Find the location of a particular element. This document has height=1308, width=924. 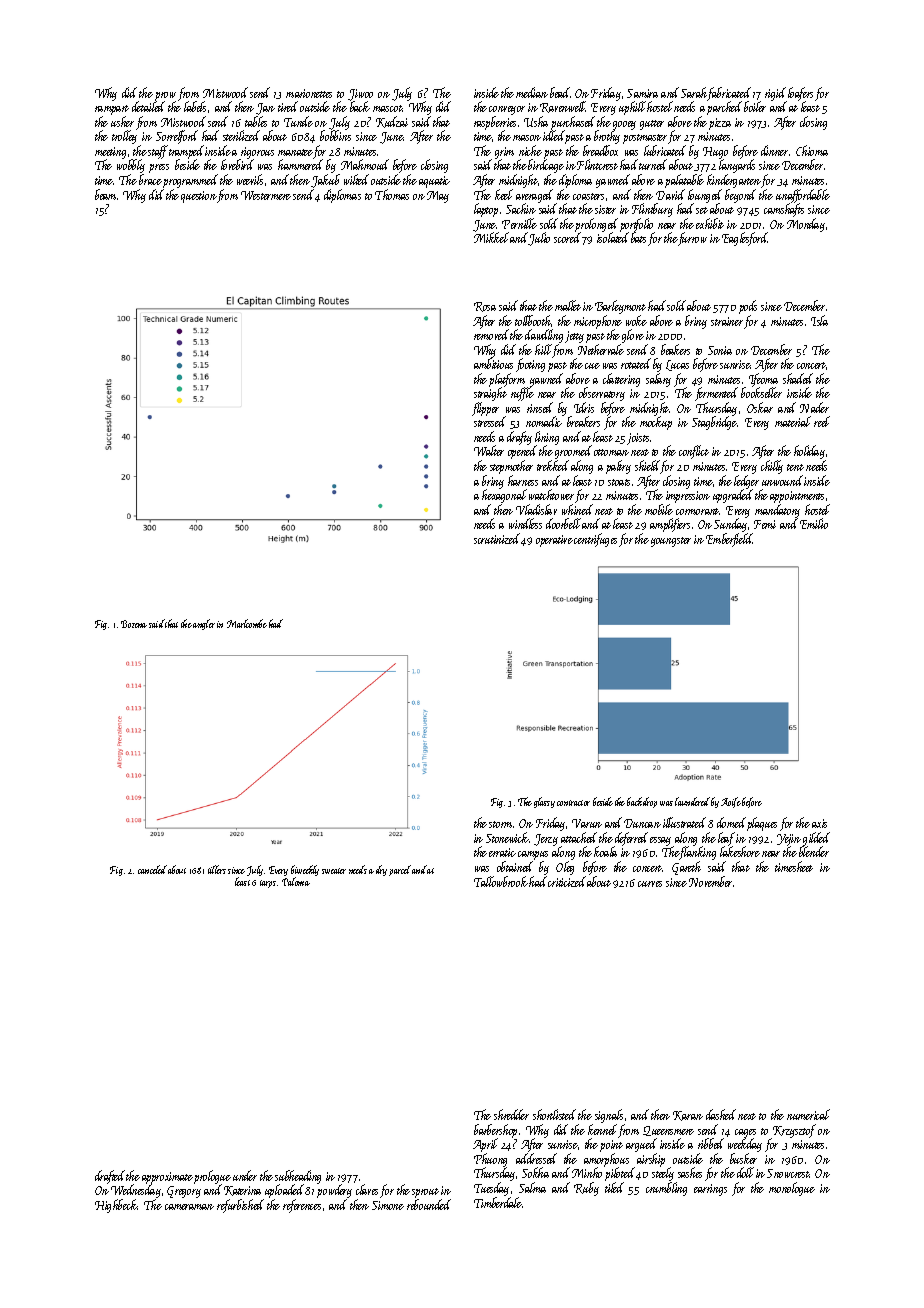

angler is located at coordinates (204, 624).
